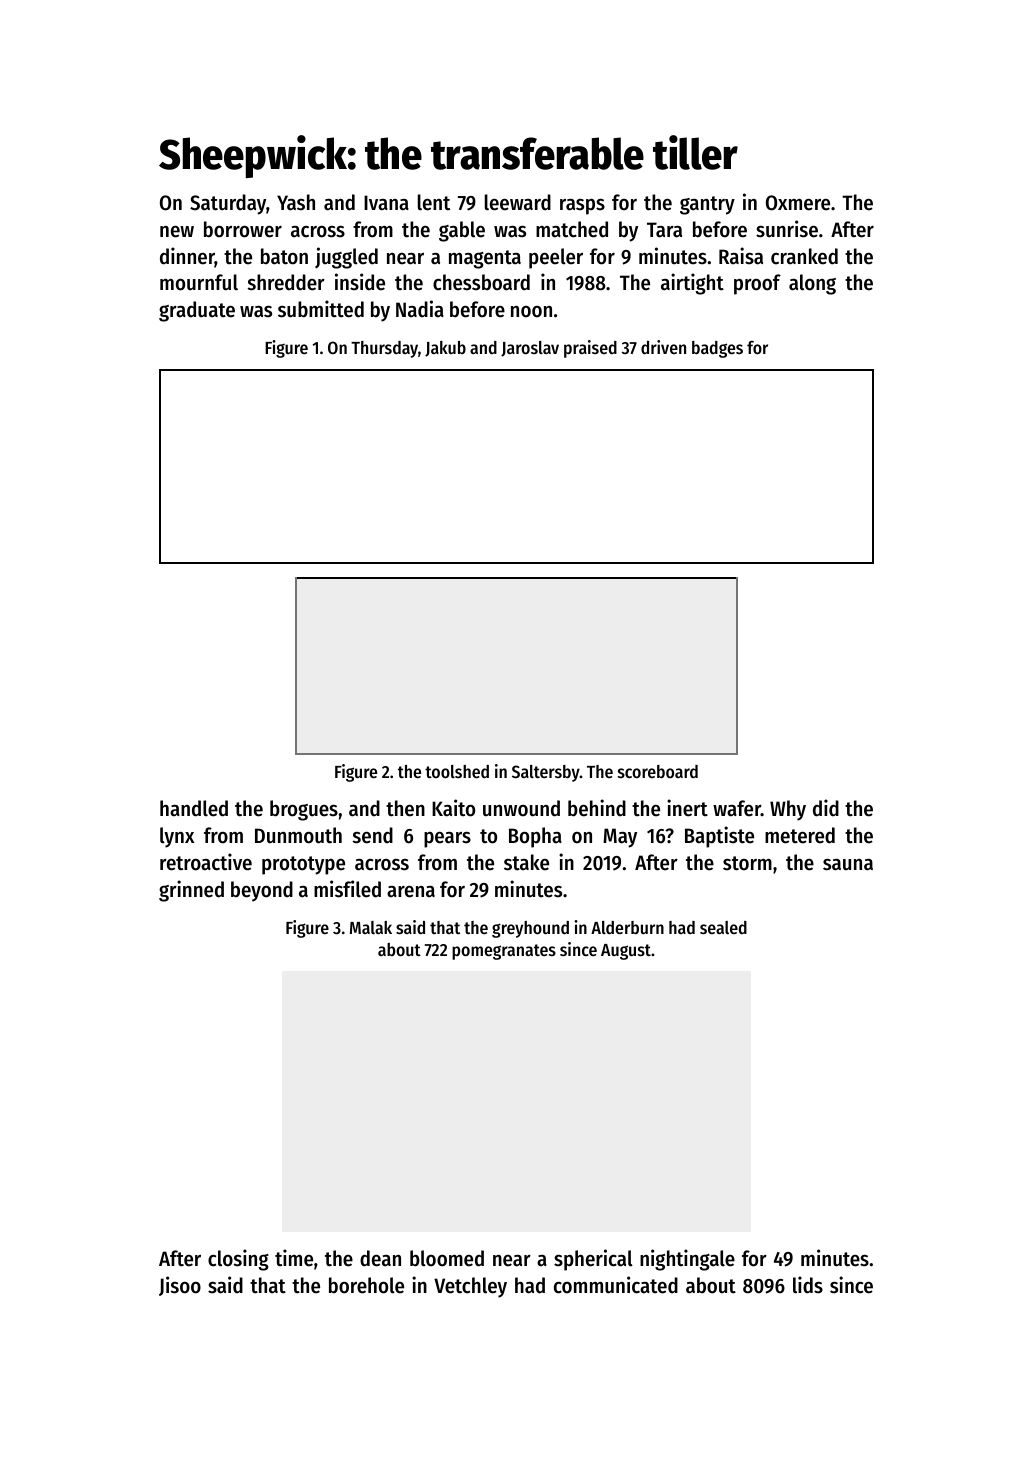 The image size is (1033, 1467). What do you see at coordinates (826, 808) in the document?
I see `did` at bounding box center [826, 808].
